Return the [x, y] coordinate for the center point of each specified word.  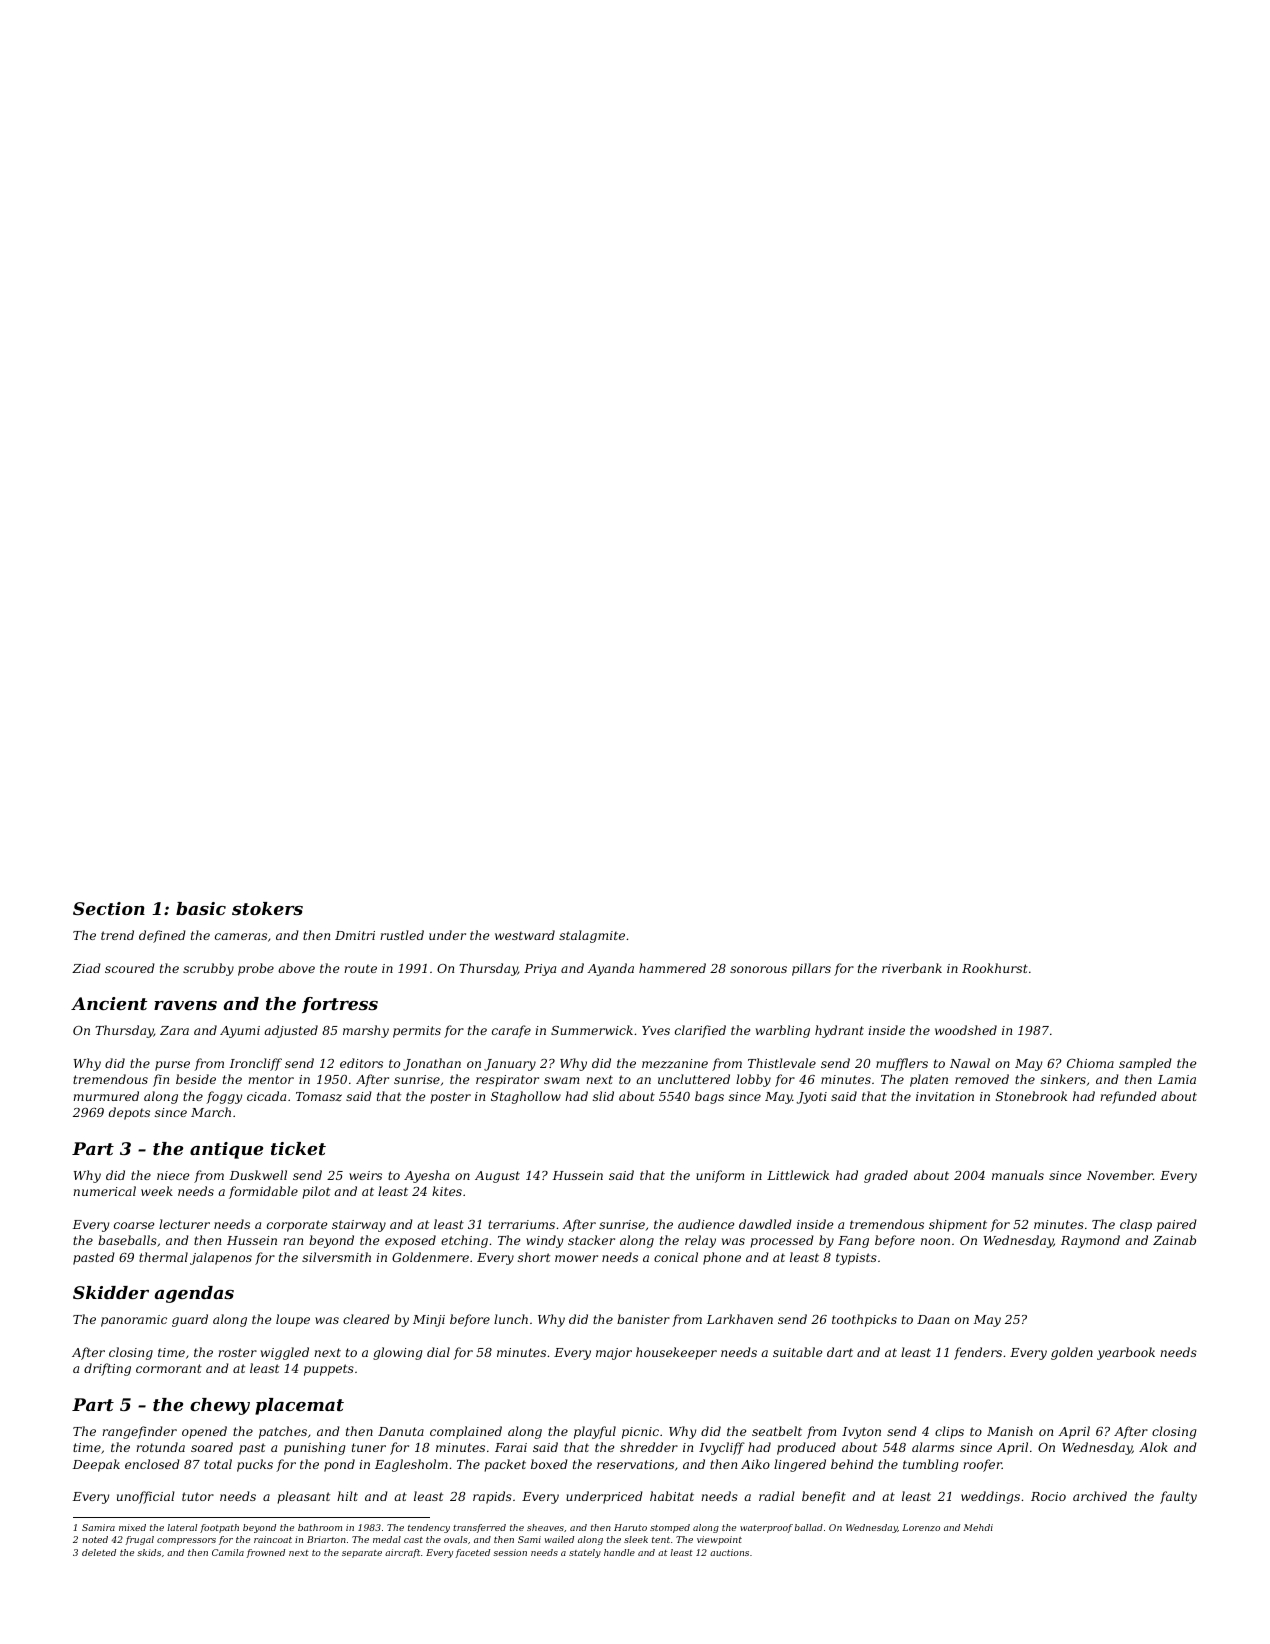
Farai [511, 1447]
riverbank [912, 968]
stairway [359, 1226]
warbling [783, 1031]
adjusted [291, 1031]
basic [201, 908]
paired [1177, 1225]
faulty [1178, 1497]
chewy [220, 1406]
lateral [182, 1527]
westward [525, 935]
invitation [945, 1096]
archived [1100, 1496]
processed [782, 1241]
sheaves [545, 1527]
